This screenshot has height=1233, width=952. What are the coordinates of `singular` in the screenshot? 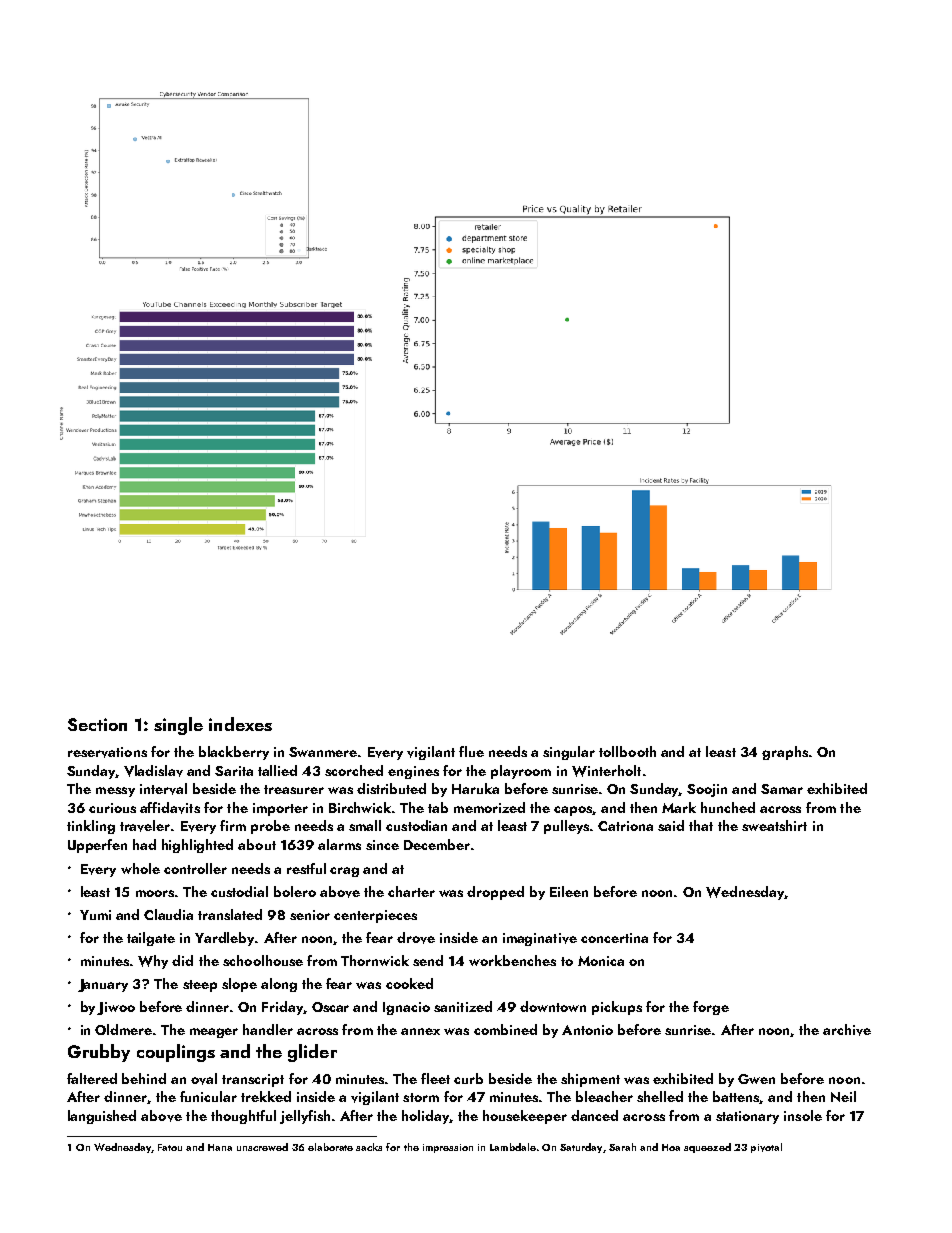 It's located at (569, 753).
